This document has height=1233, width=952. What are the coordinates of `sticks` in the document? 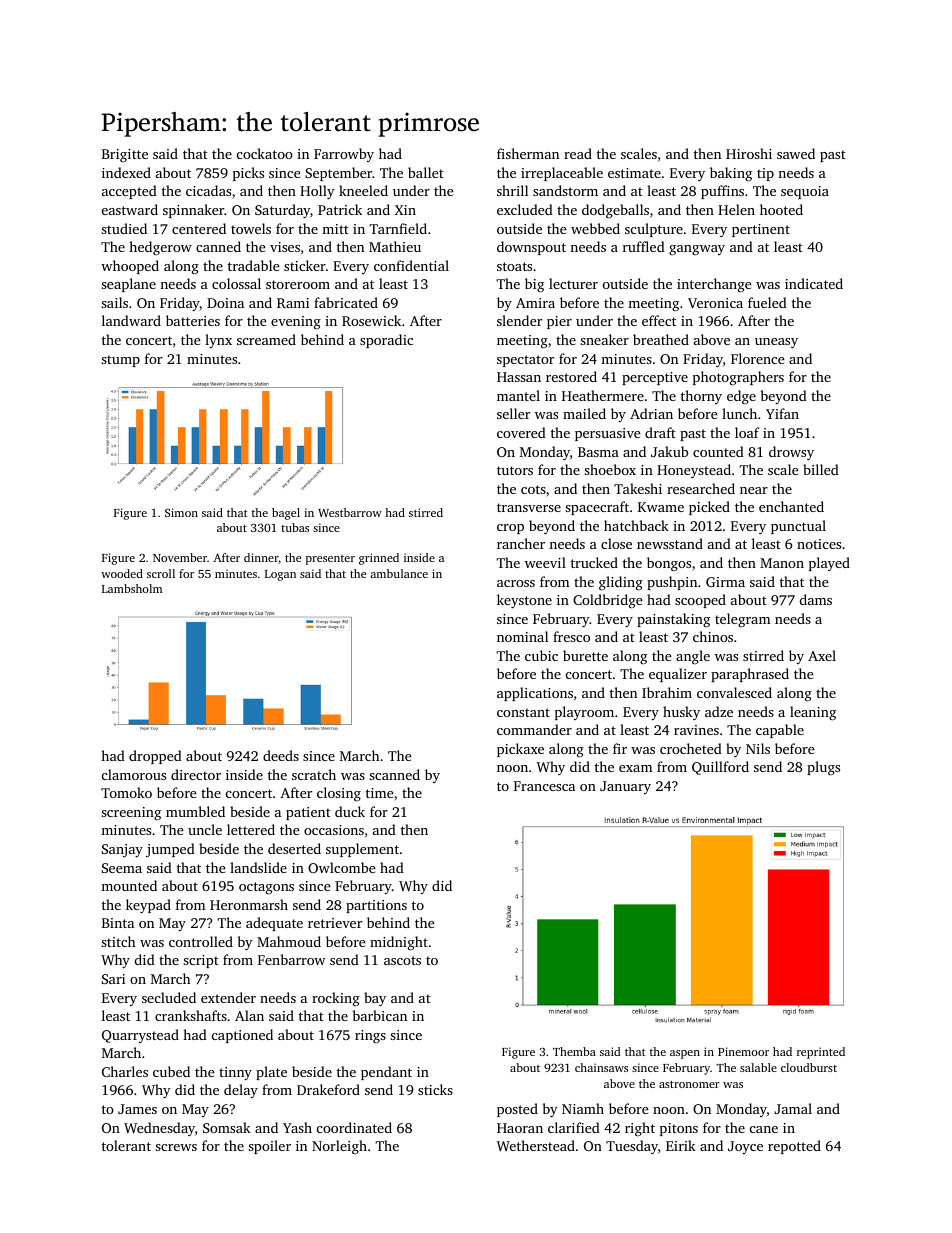 It's located at (435, 1089).
